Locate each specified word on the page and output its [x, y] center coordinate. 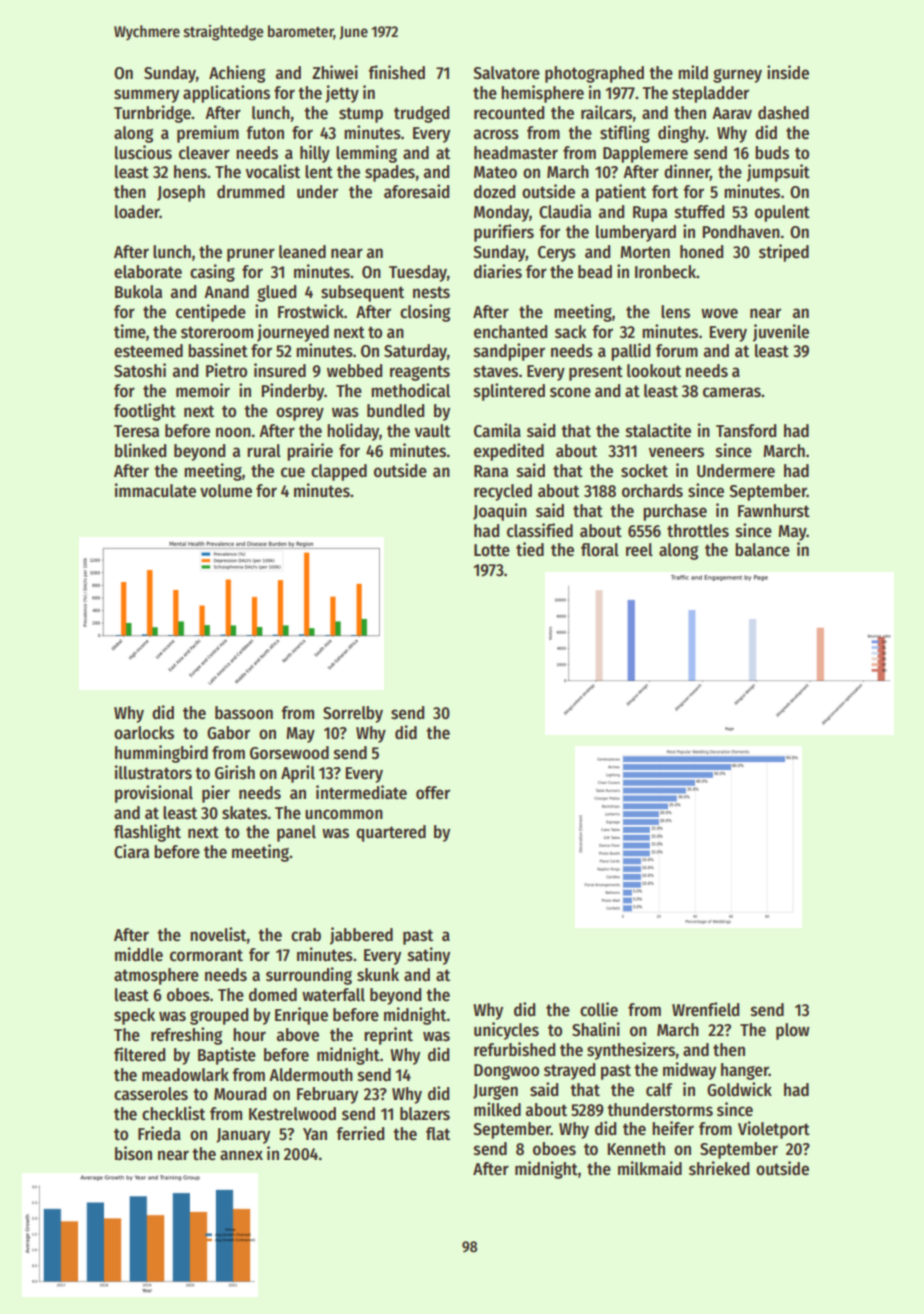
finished [396, 72]
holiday [353, 432]
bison [133, 1153]
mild [693, 72]
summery [146, 96]
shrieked [719, 1168]
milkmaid [650, 1168]
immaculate [155, 490]
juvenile [781, 333]
